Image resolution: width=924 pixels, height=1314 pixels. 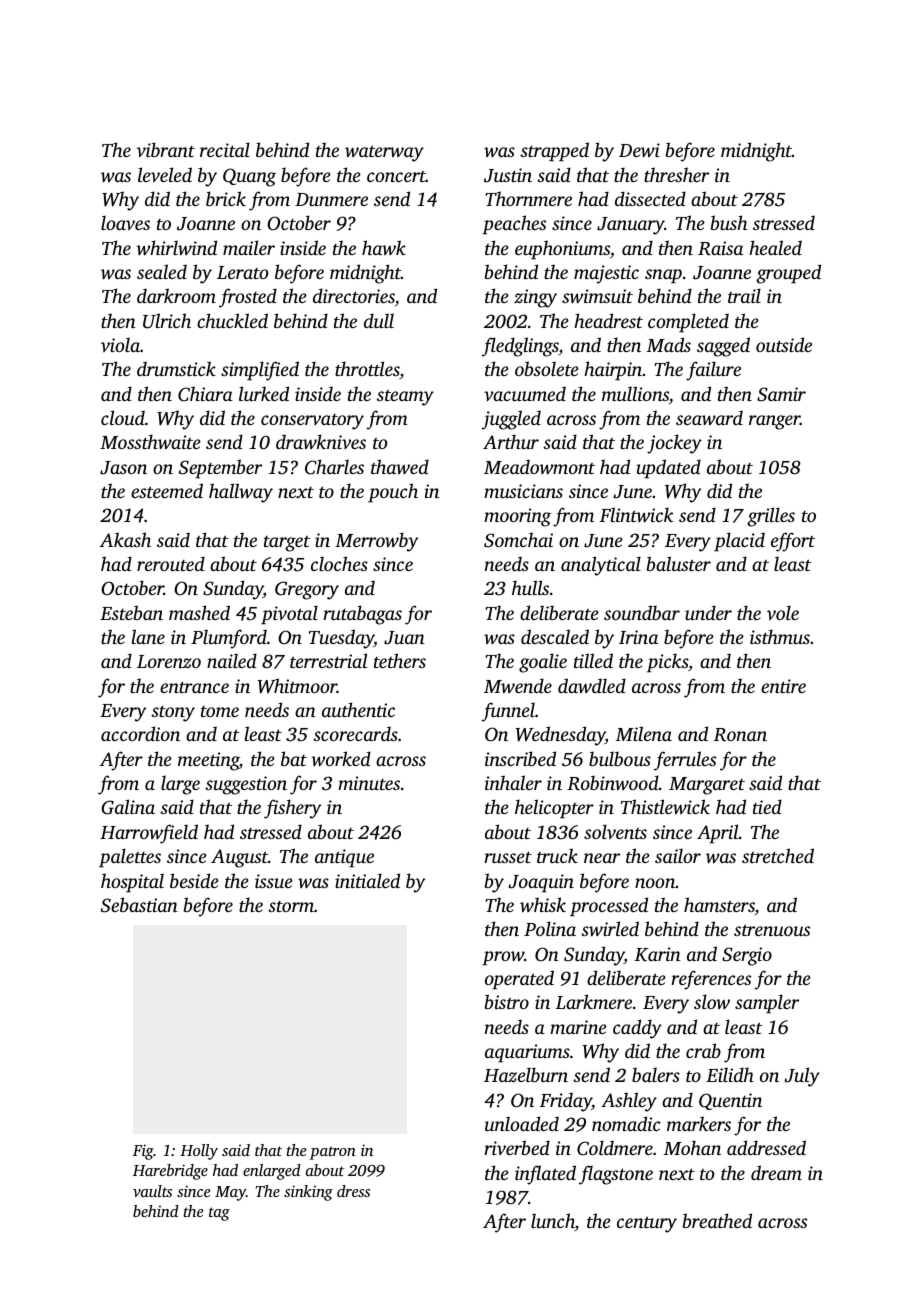 What do you see at coordinates (294, 758) in the image?
I see `bat` at bounding box center [294, 758].
